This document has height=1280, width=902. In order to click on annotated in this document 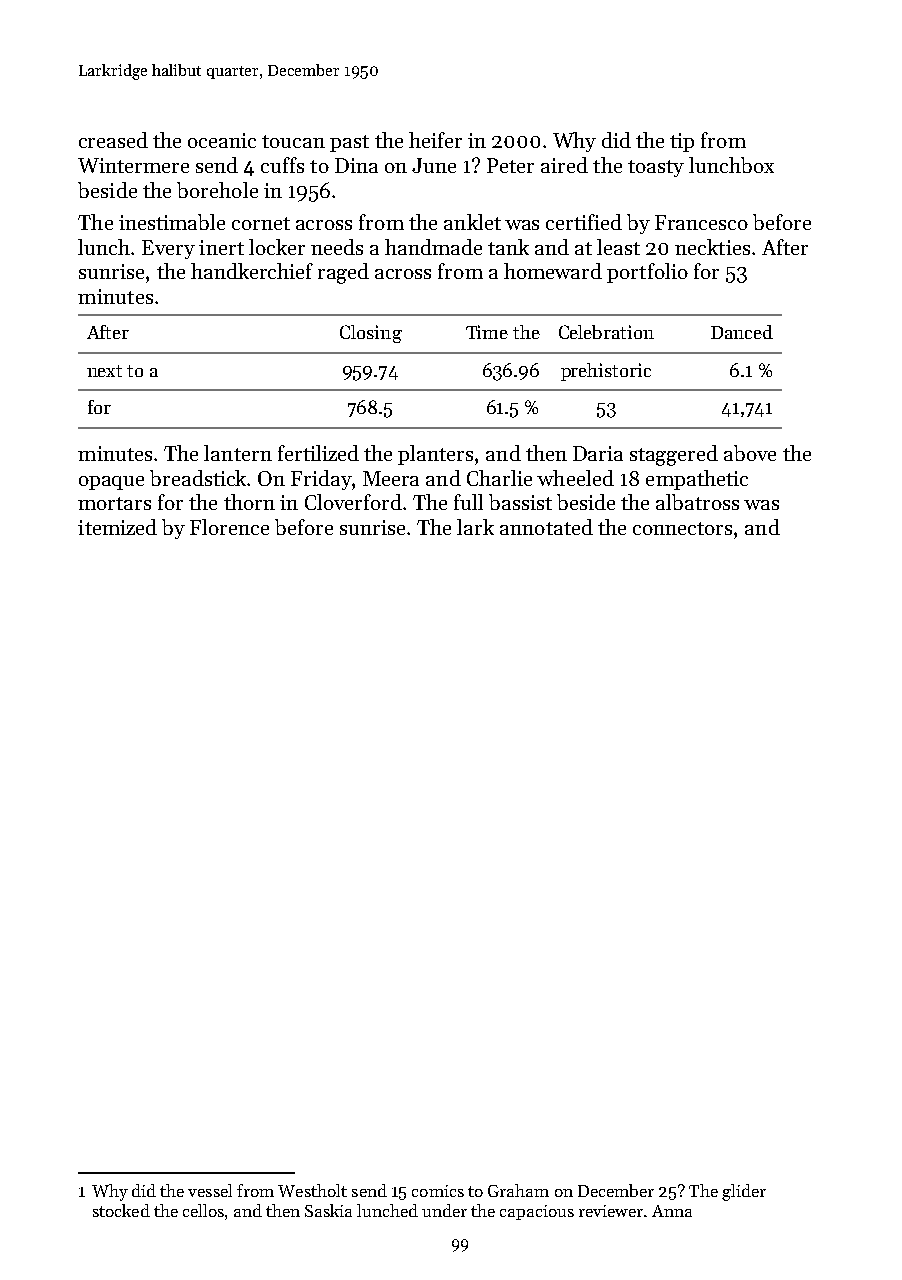, I will do `click(546, 527)`.
